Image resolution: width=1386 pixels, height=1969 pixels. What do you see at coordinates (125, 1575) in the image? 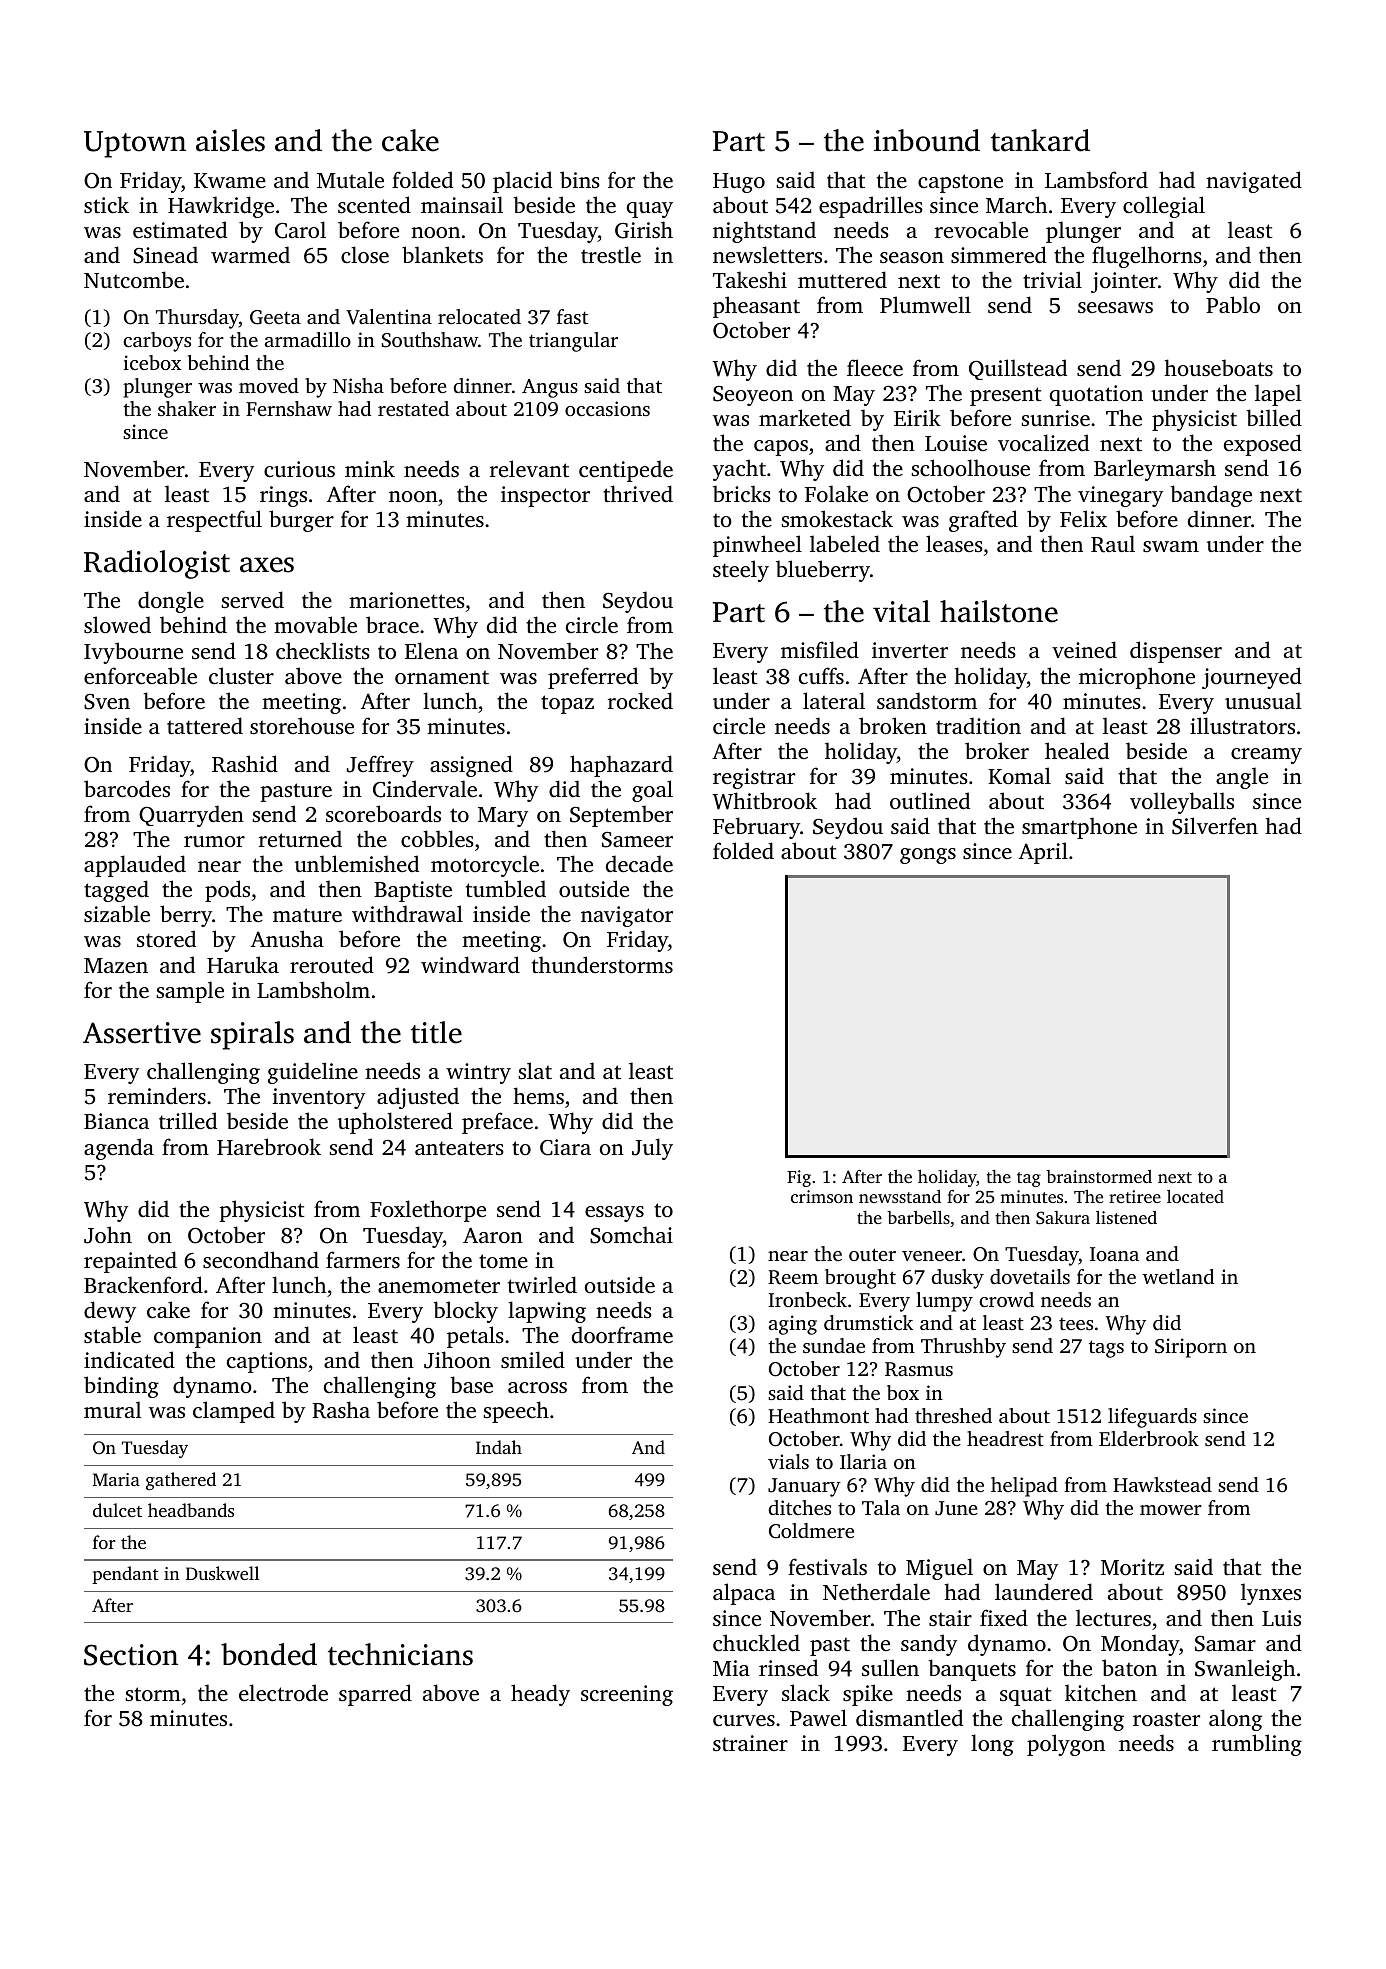
I see `pendant` at bounding box center [125, 1575].
